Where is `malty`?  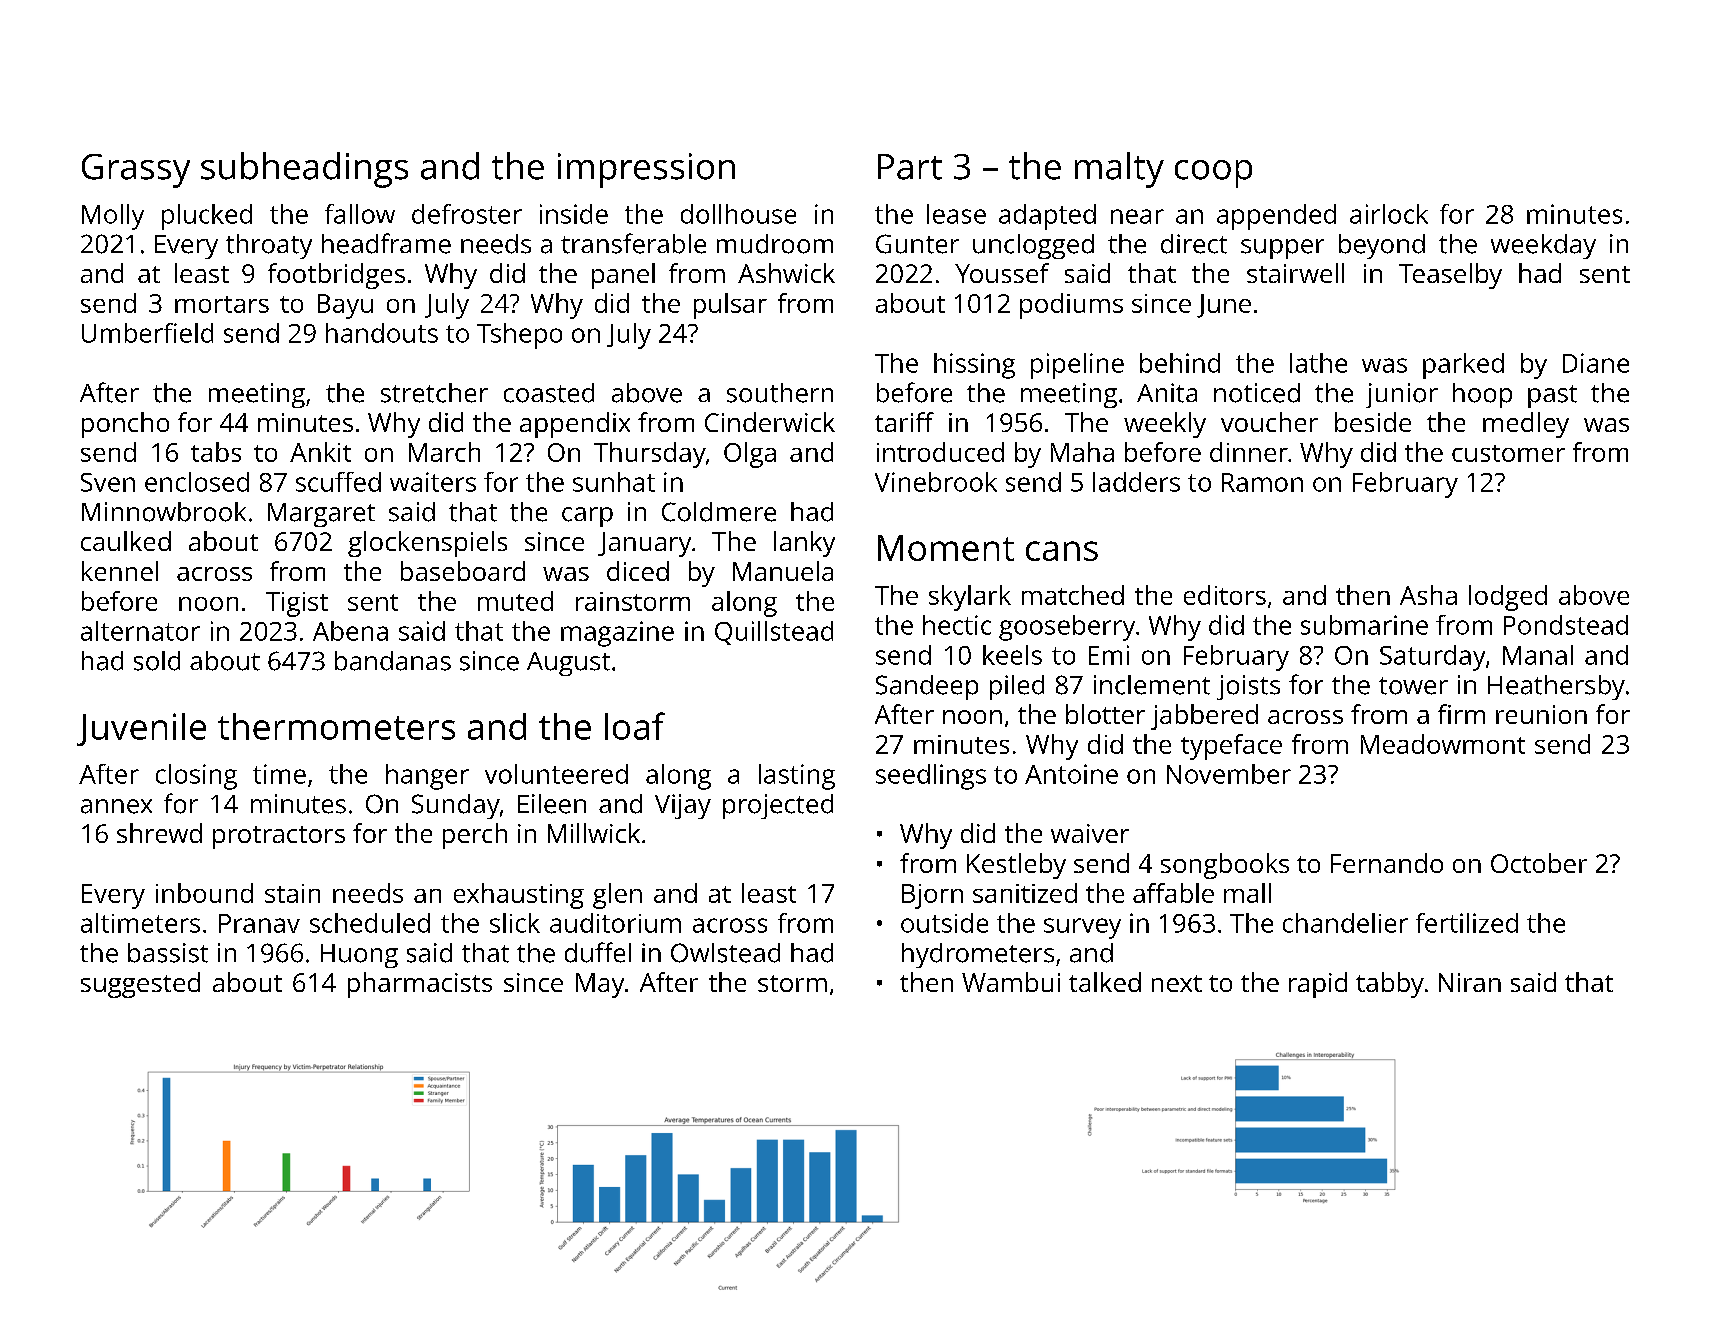 malty is located at coordinates (1119, 170).
